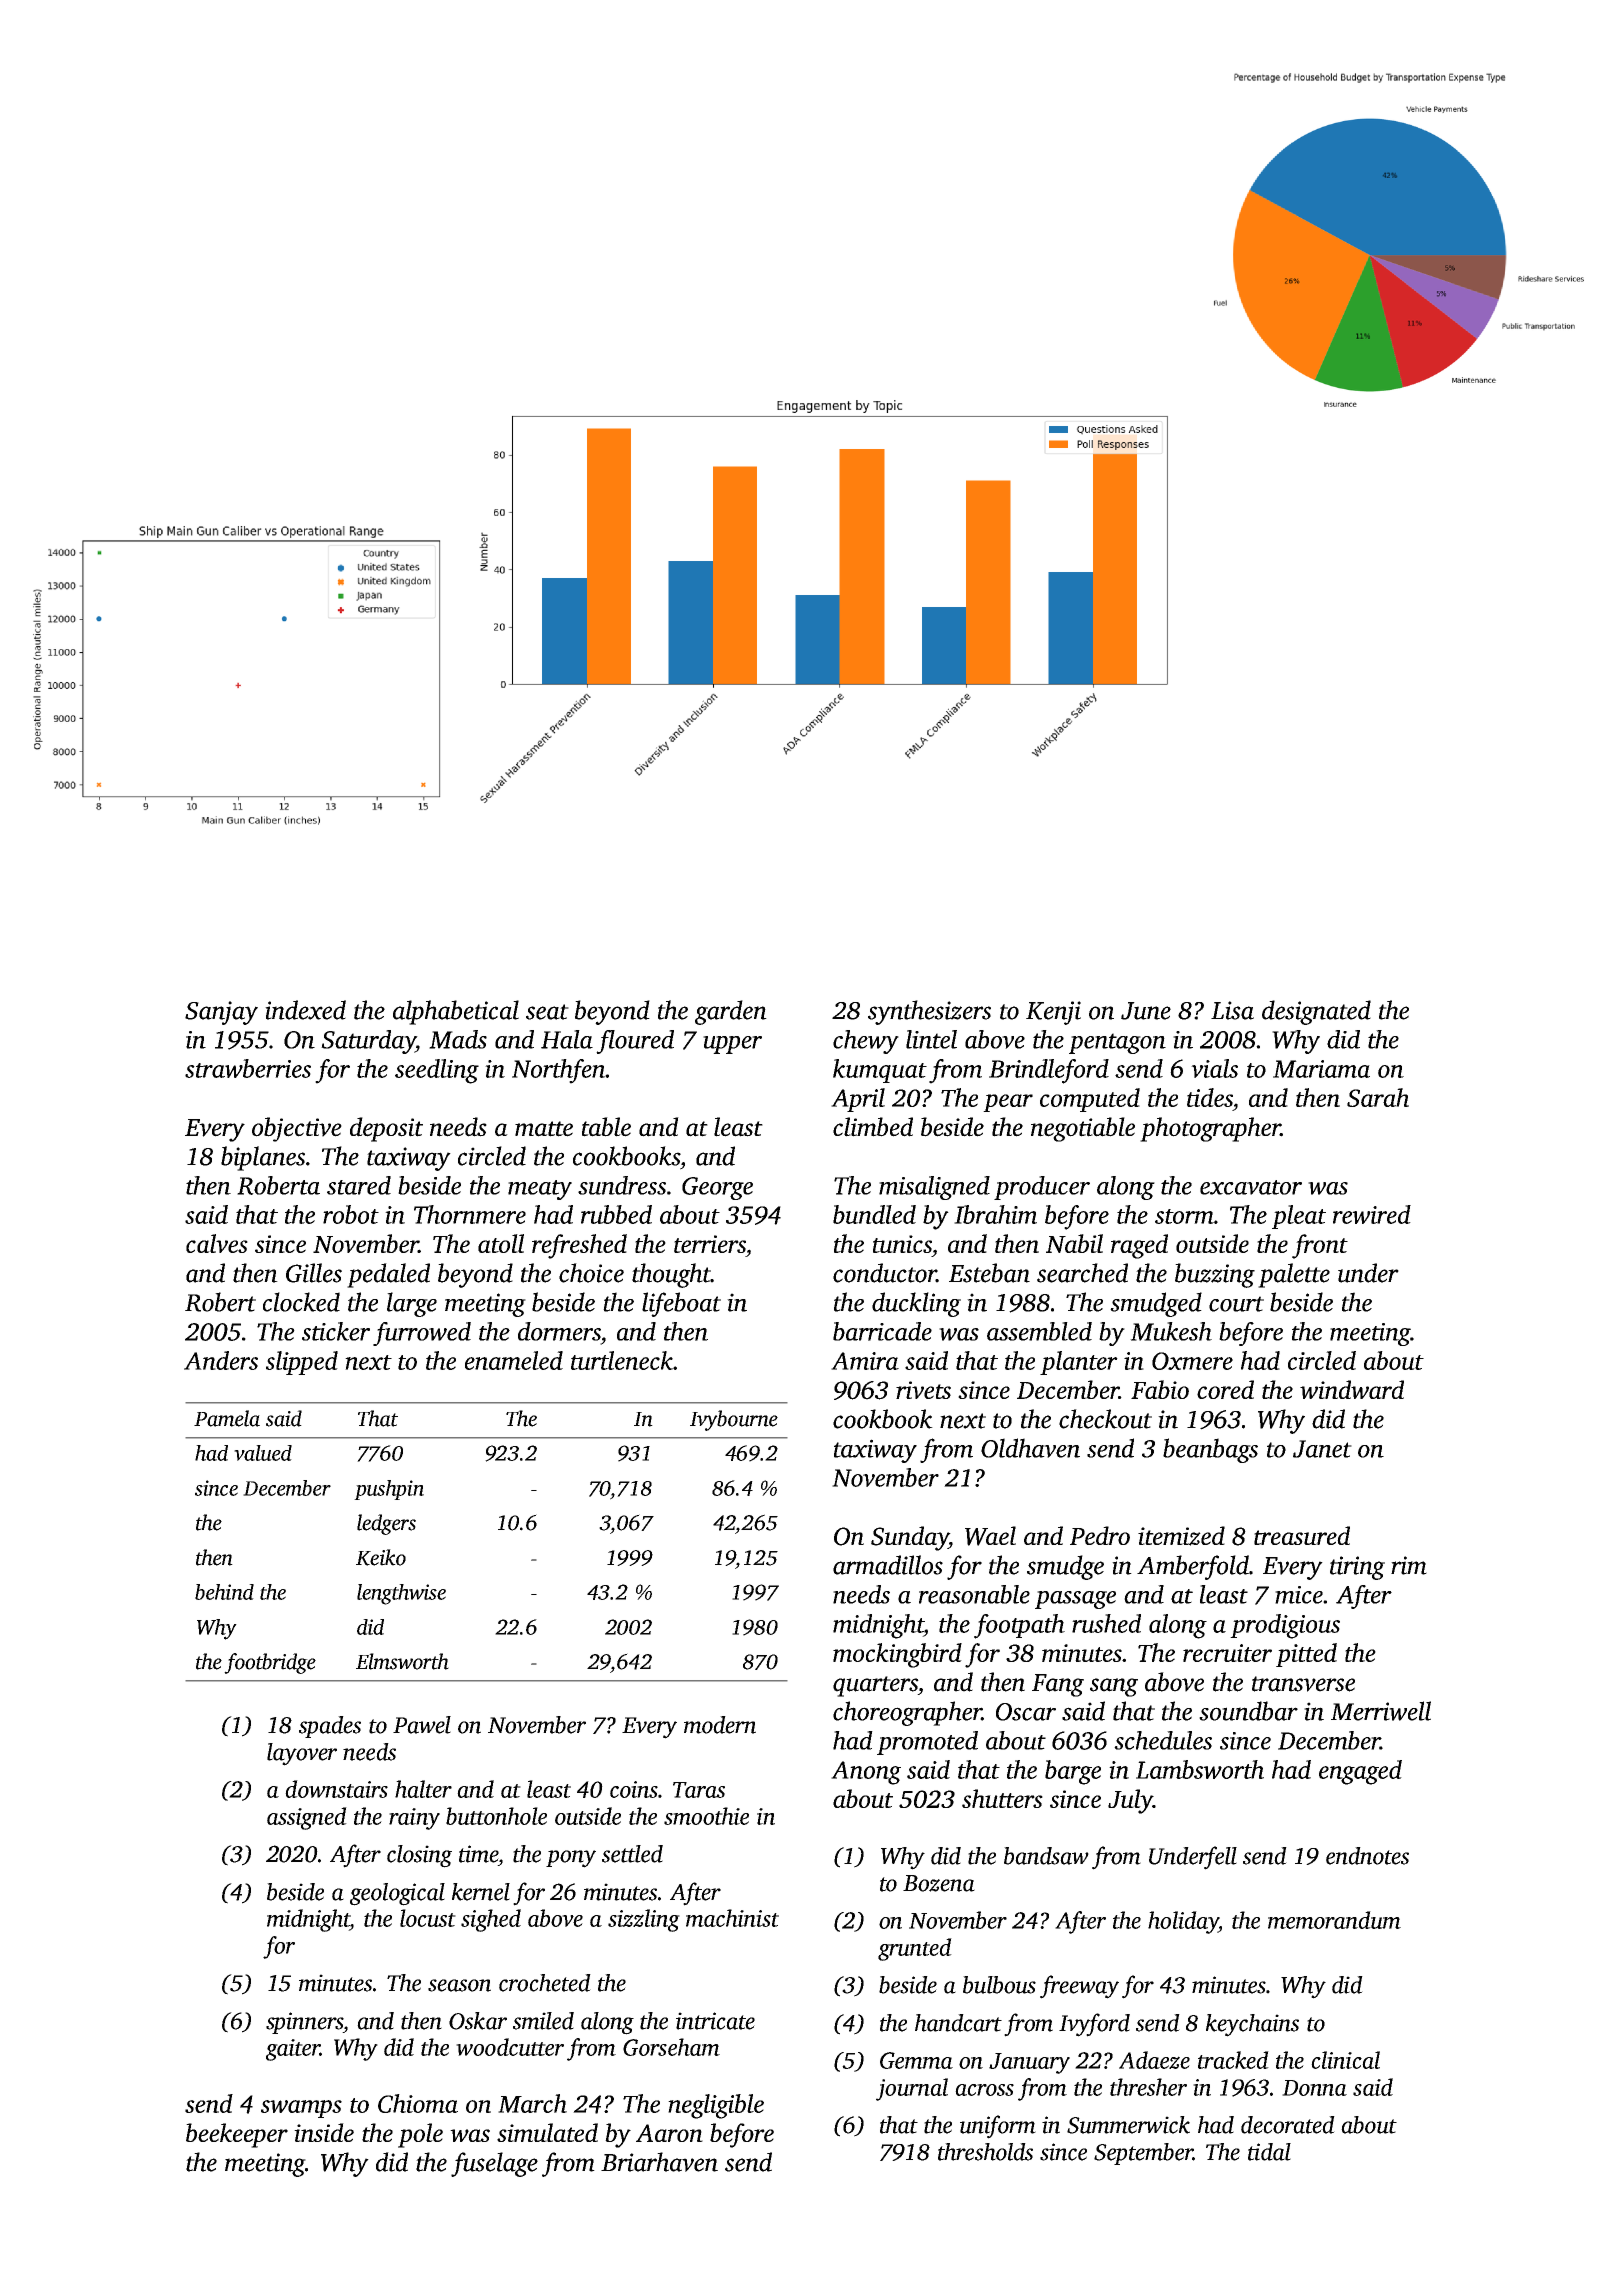  What do you see at coordinates (929, 1012) in the screenshot?
I see `synthesizers` at bounding box center [929, 1012].
